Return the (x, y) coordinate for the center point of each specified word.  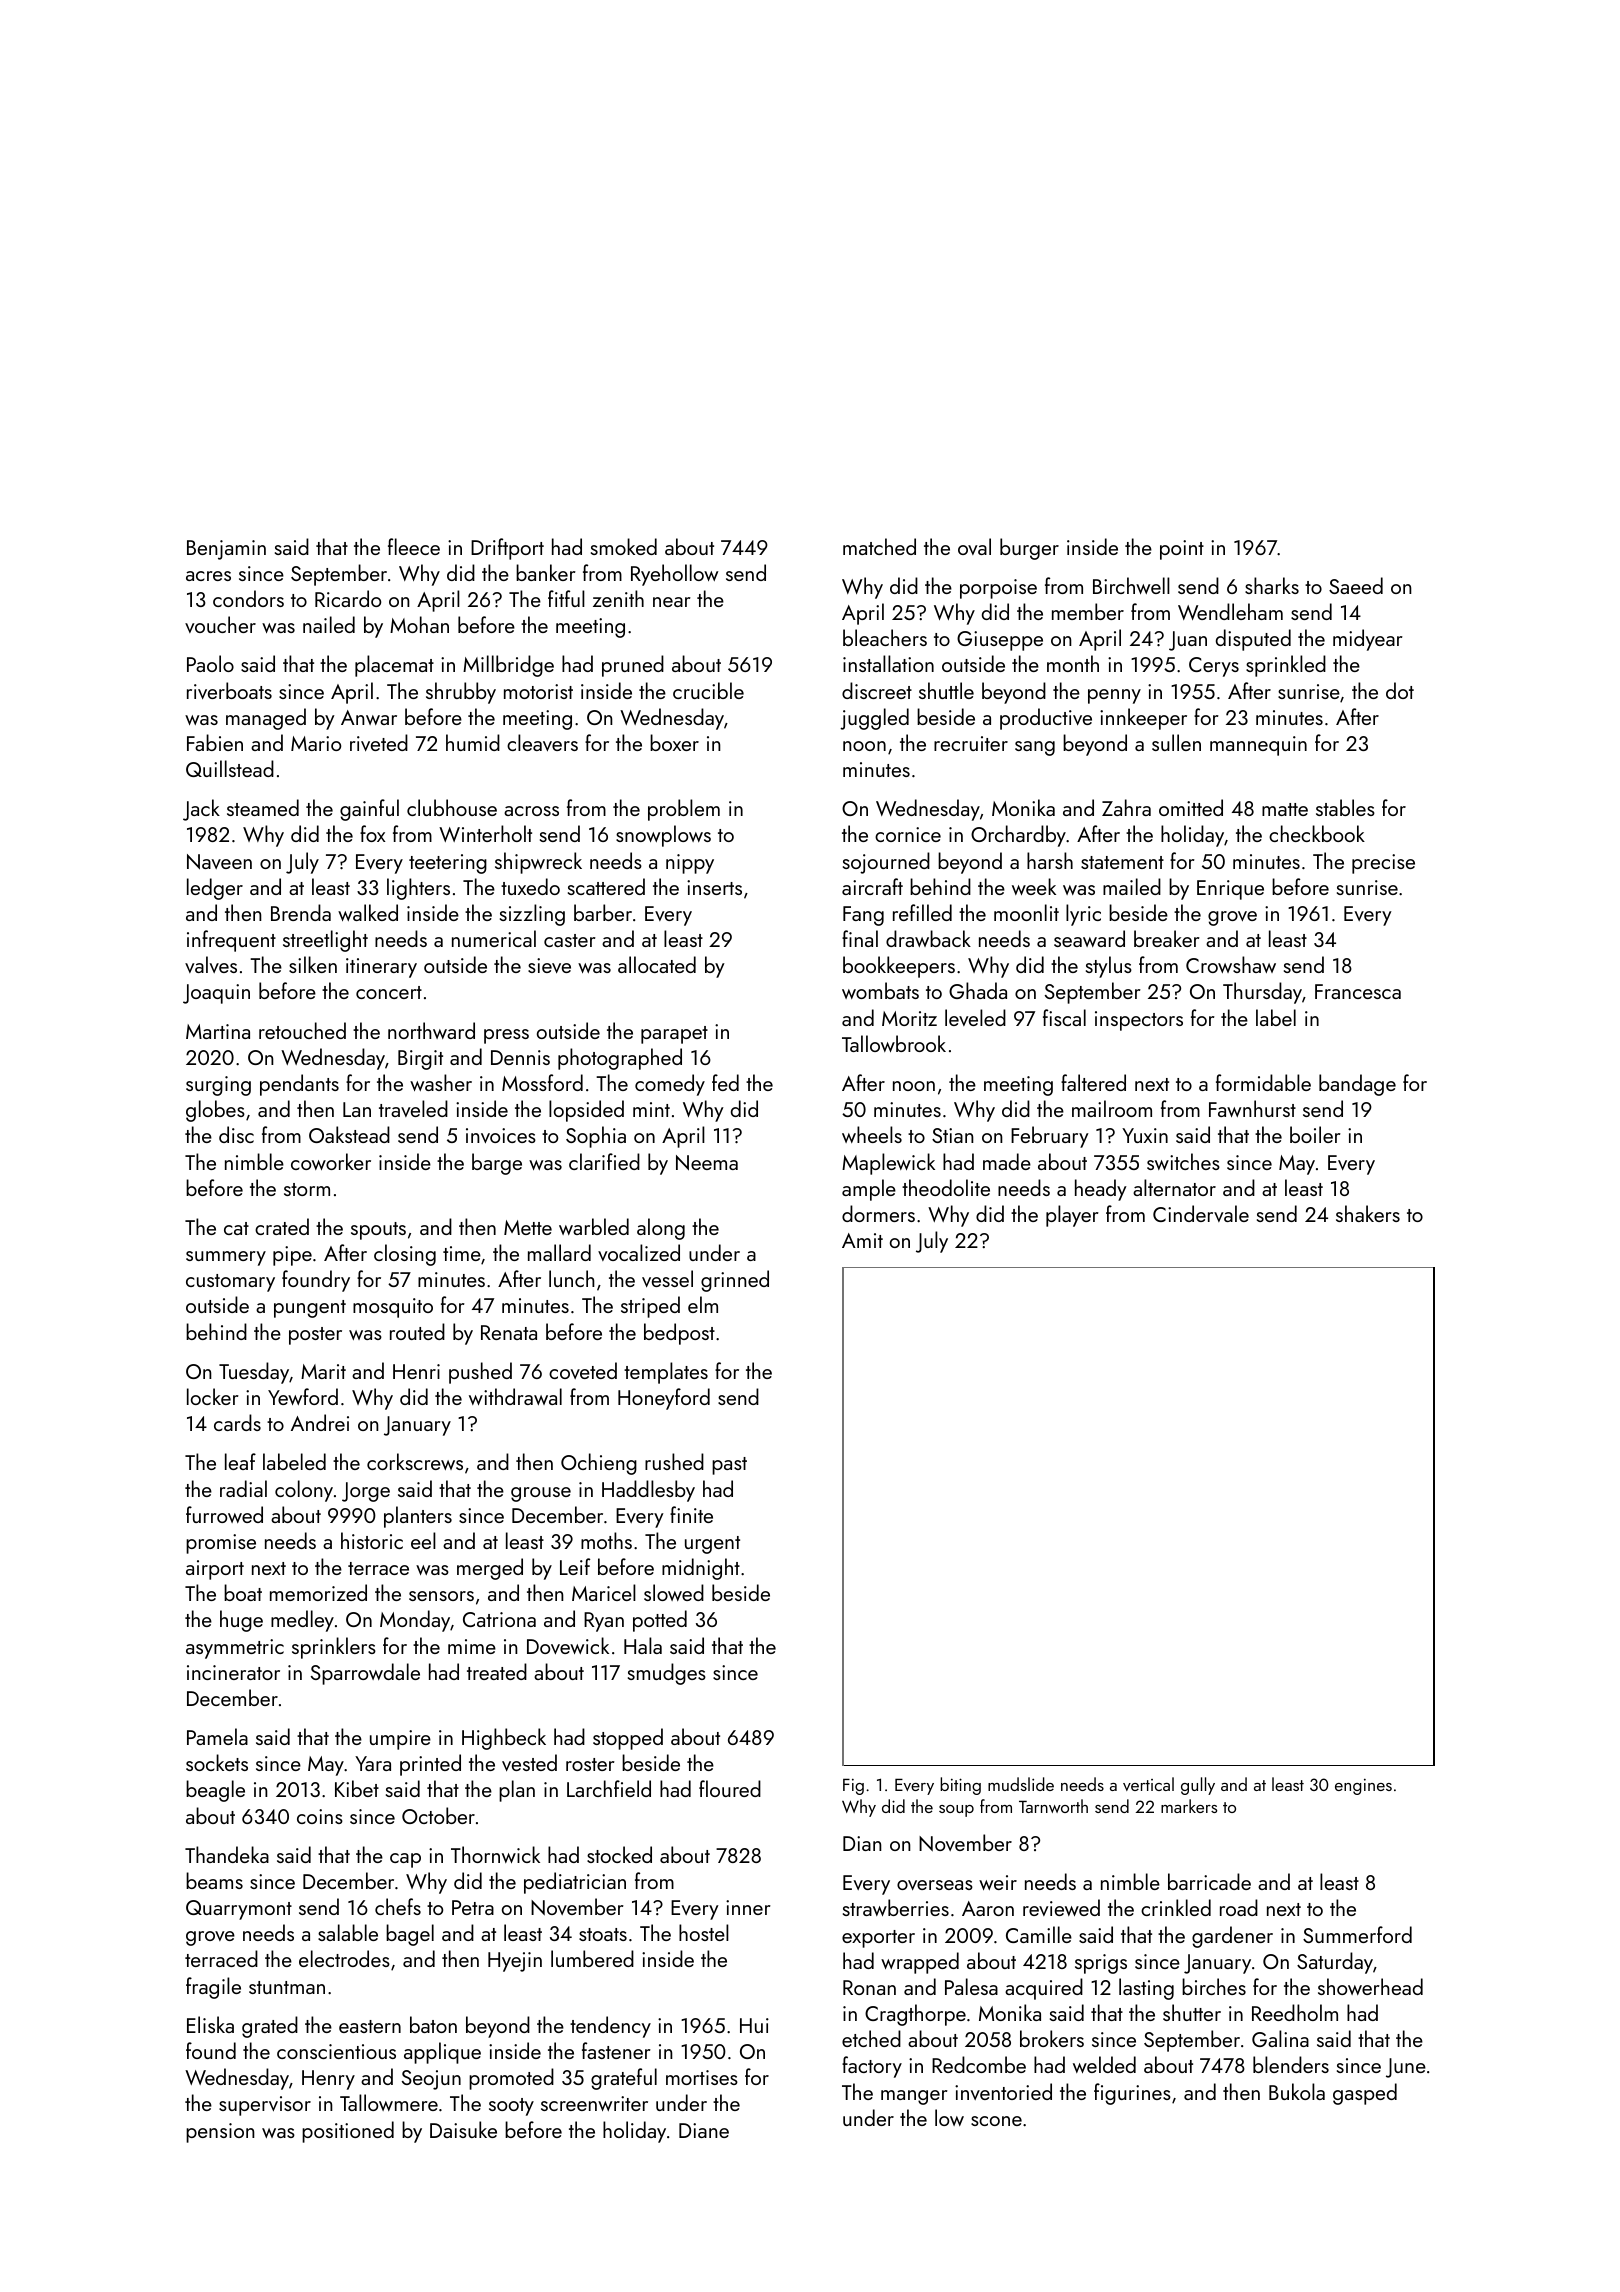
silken (313, 964)
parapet (674, 1035)
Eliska (210, 2024)
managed (266, 719)
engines (1363, 1787)
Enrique (1230, 890)
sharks (1272, 585)
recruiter (971, 743)
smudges (667, 1674)
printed (430, 1765)
